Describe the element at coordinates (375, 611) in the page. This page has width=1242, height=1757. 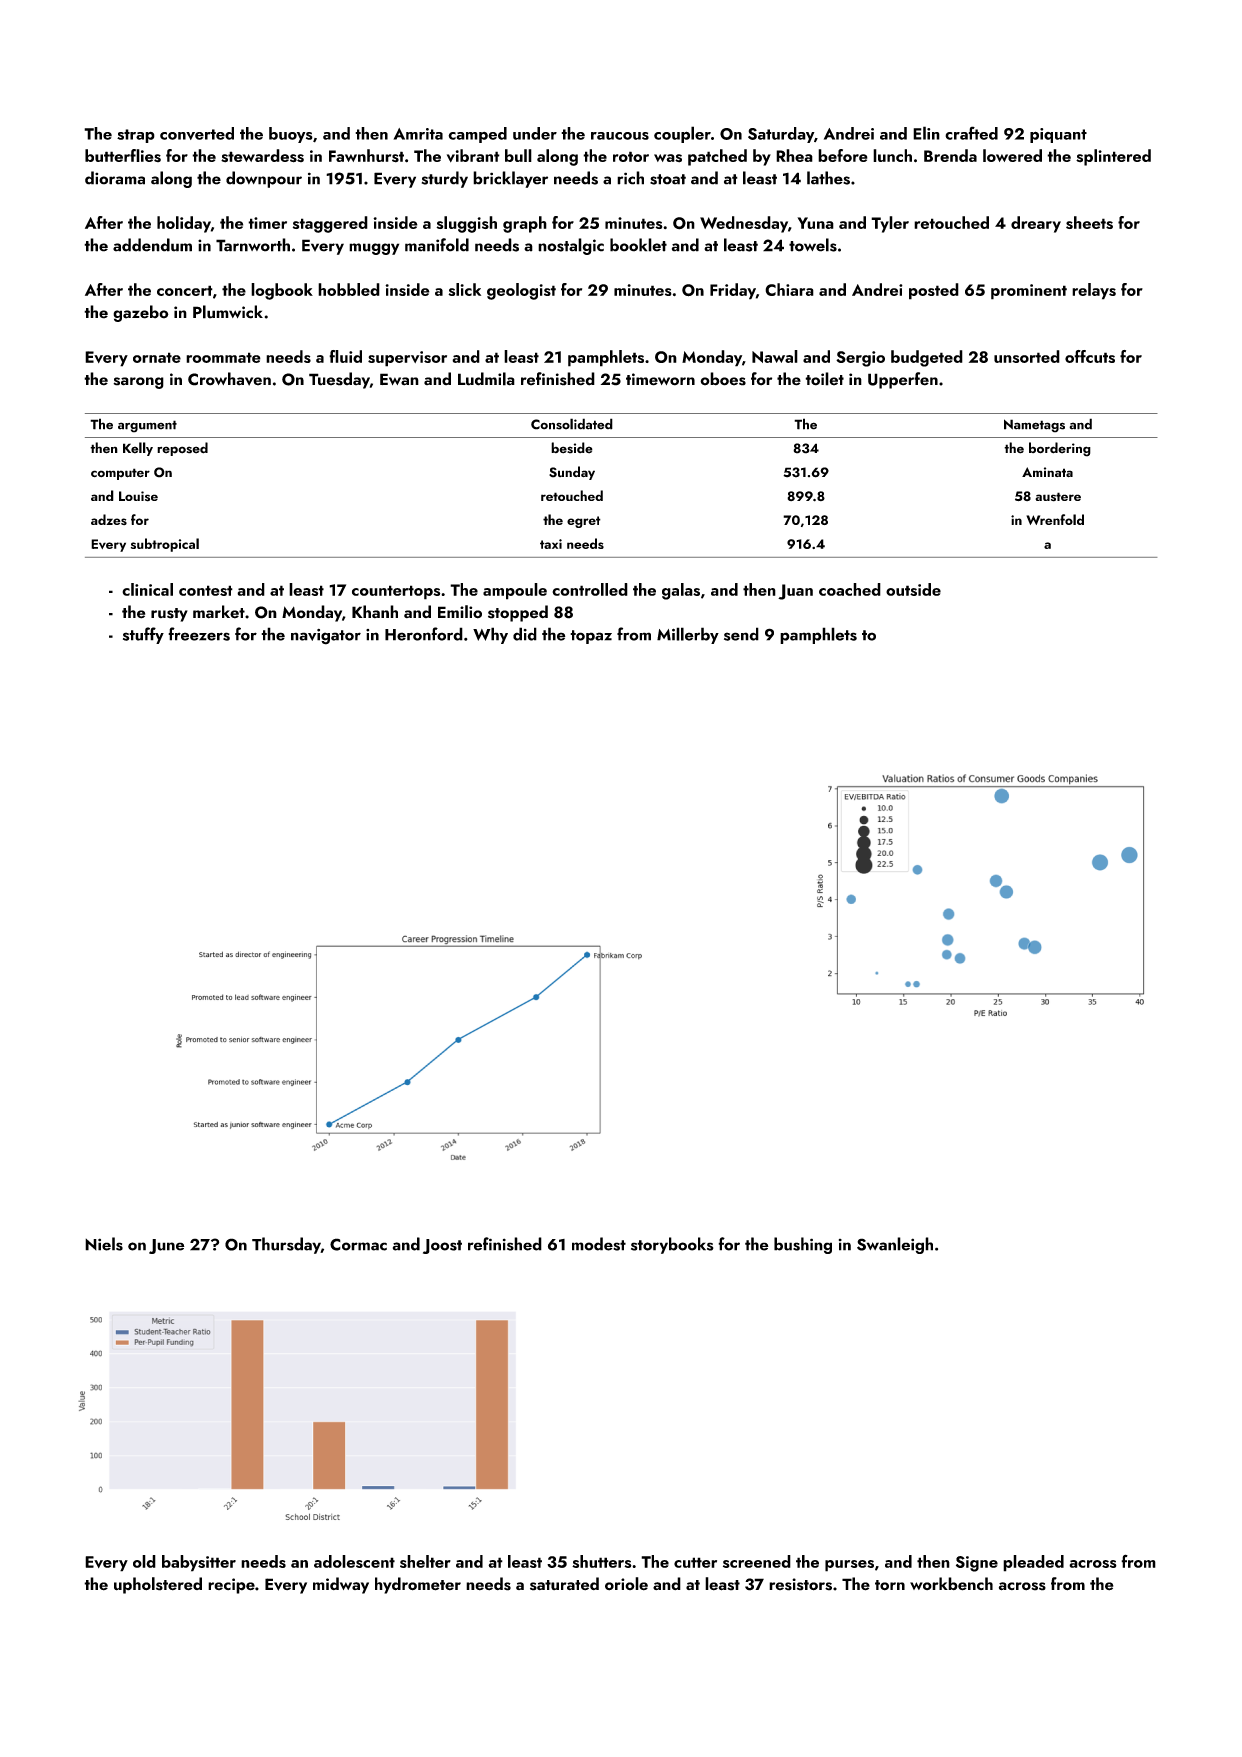
I see `Khanh` at that location.
